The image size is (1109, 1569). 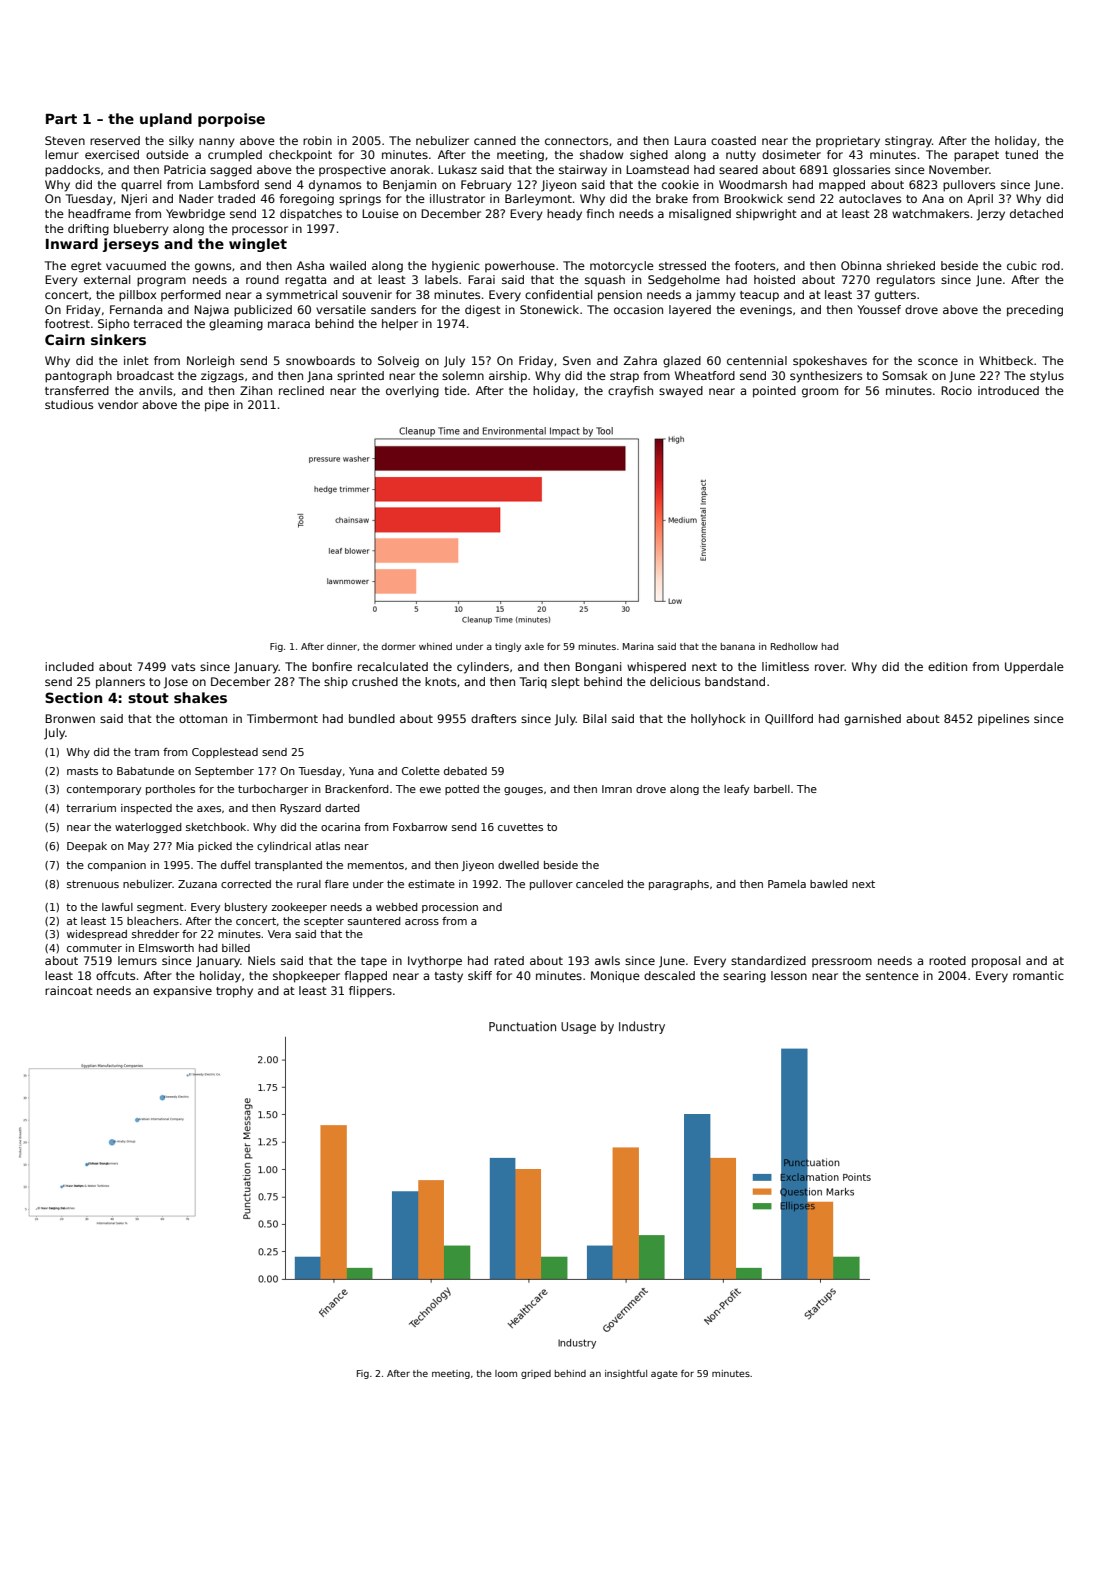 I want to click on agate, so click(x=664, y=1374).
